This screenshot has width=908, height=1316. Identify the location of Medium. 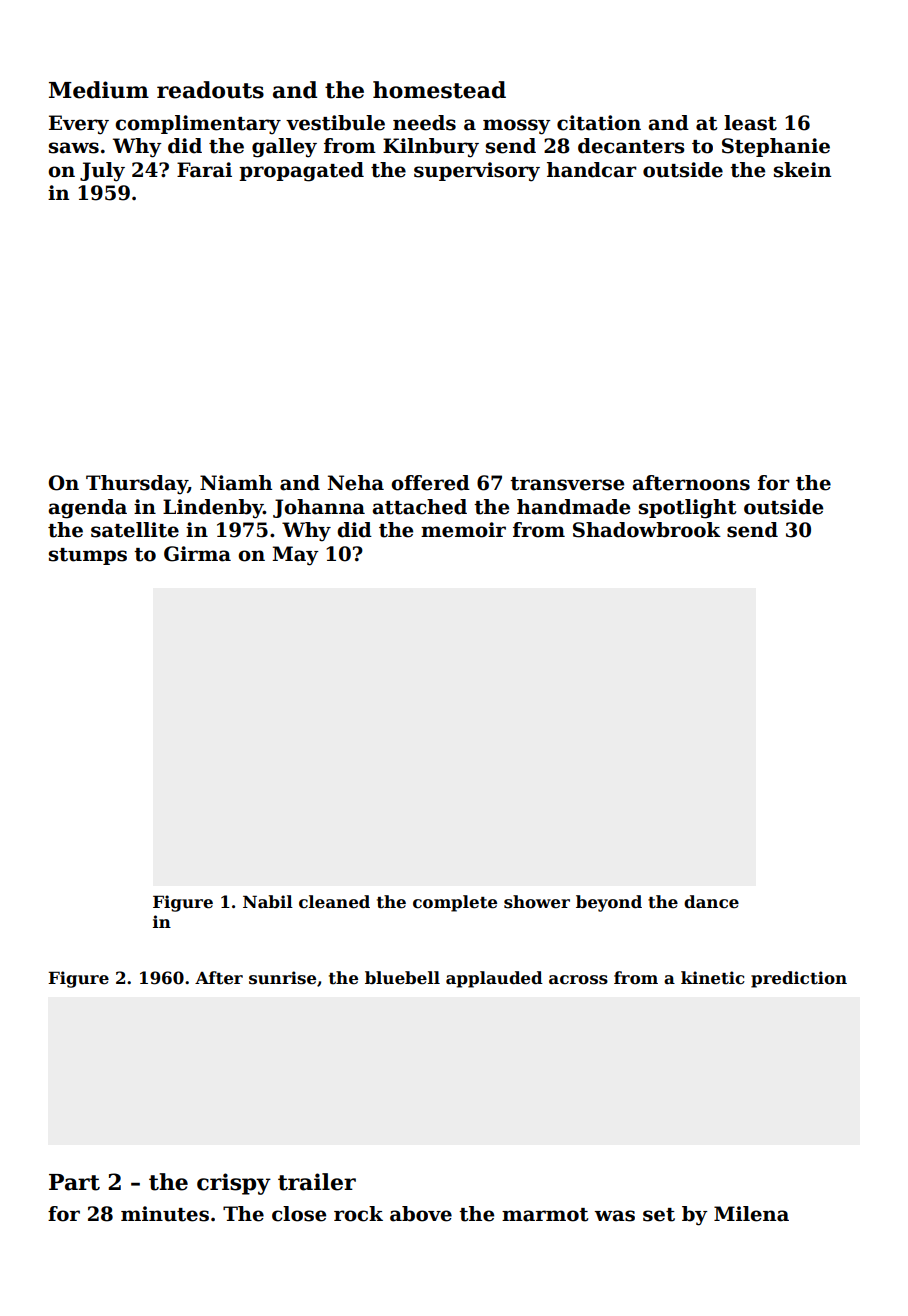
(99, 90).
